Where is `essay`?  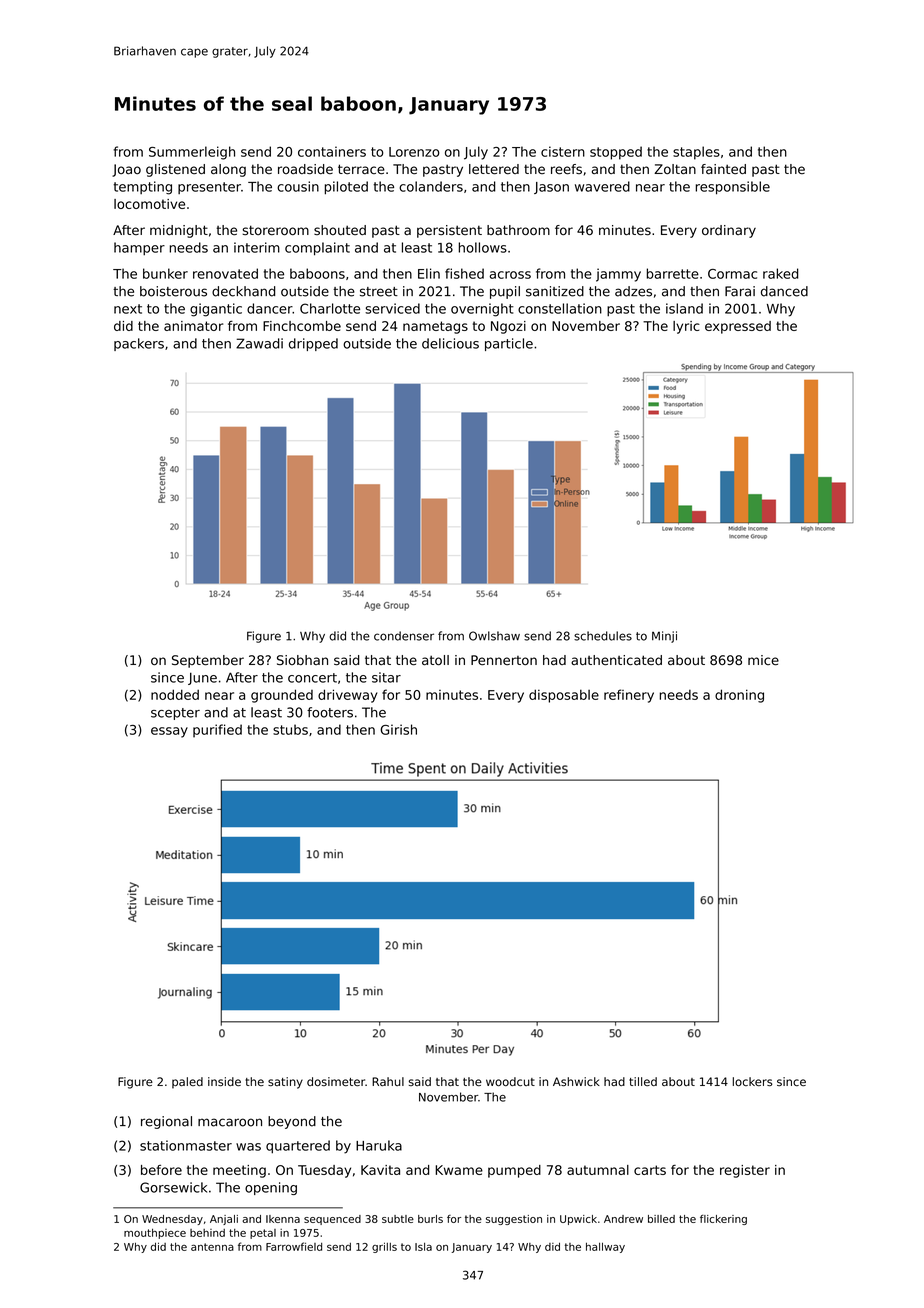
essay is located at coordinates (169, 732).
